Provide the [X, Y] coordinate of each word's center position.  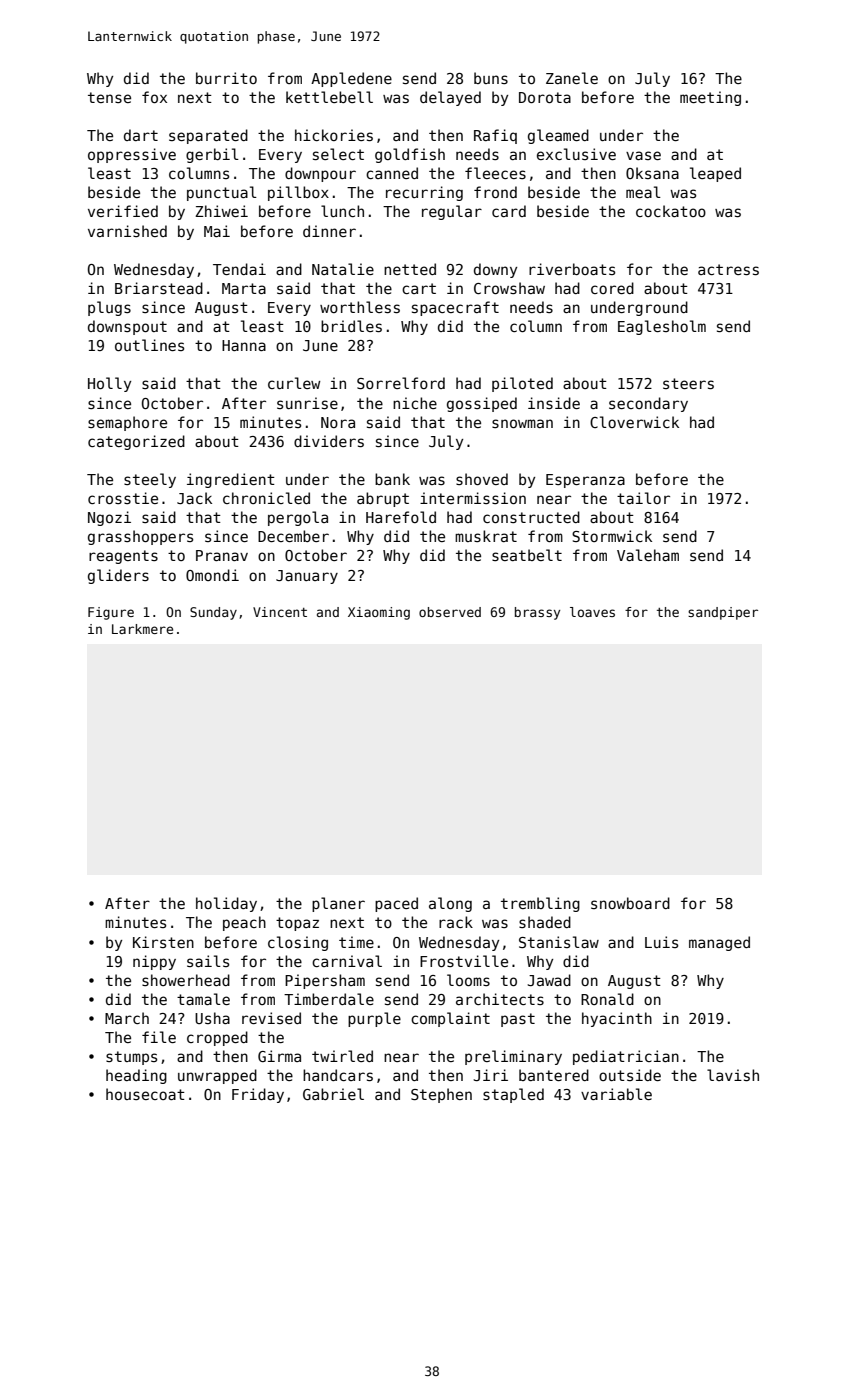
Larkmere [142, 629]
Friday [258, 1095]
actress [728, 269]
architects [500, 999]
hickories [334, 135]
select [338, 154]
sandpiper [723, 613]
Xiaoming [379, 613]
